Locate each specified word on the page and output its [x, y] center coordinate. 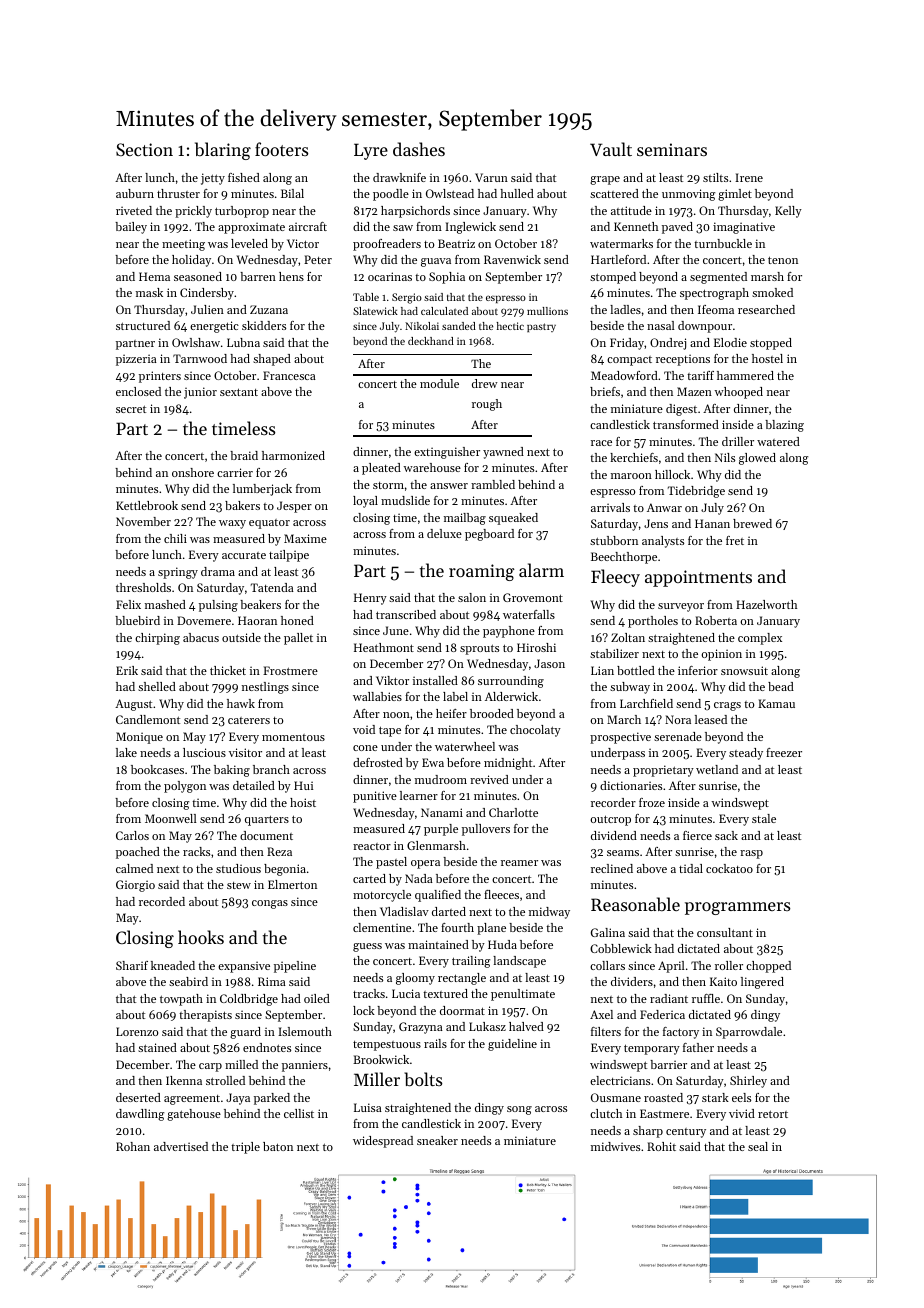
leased [711, 719]
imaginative [744, 228]
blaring [223, 151]
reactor [372, 846]
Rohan [133, 1146]
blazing [784, 426]
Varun [491, 177]
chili [175, 538]
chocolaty [535, 731]
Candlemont [148, 719]
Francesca [289, 375]
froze [652, 802]
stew [239, 885]
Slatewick [375, 311]
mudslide [405, 500]
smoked [772, 292]
